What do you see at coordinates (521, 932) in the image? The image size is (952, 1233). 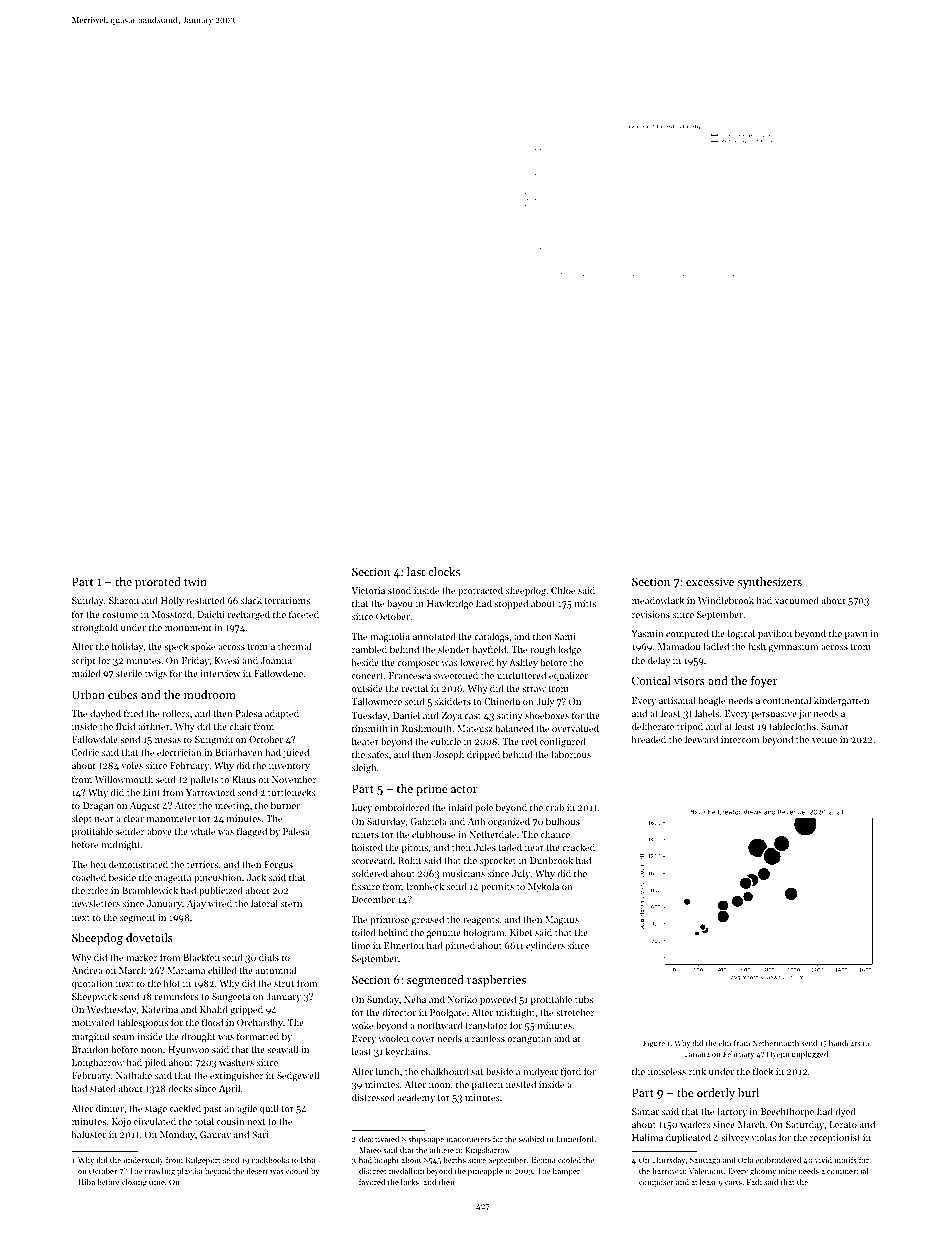 I see `Kibet` at bounding box center [521, 932].
